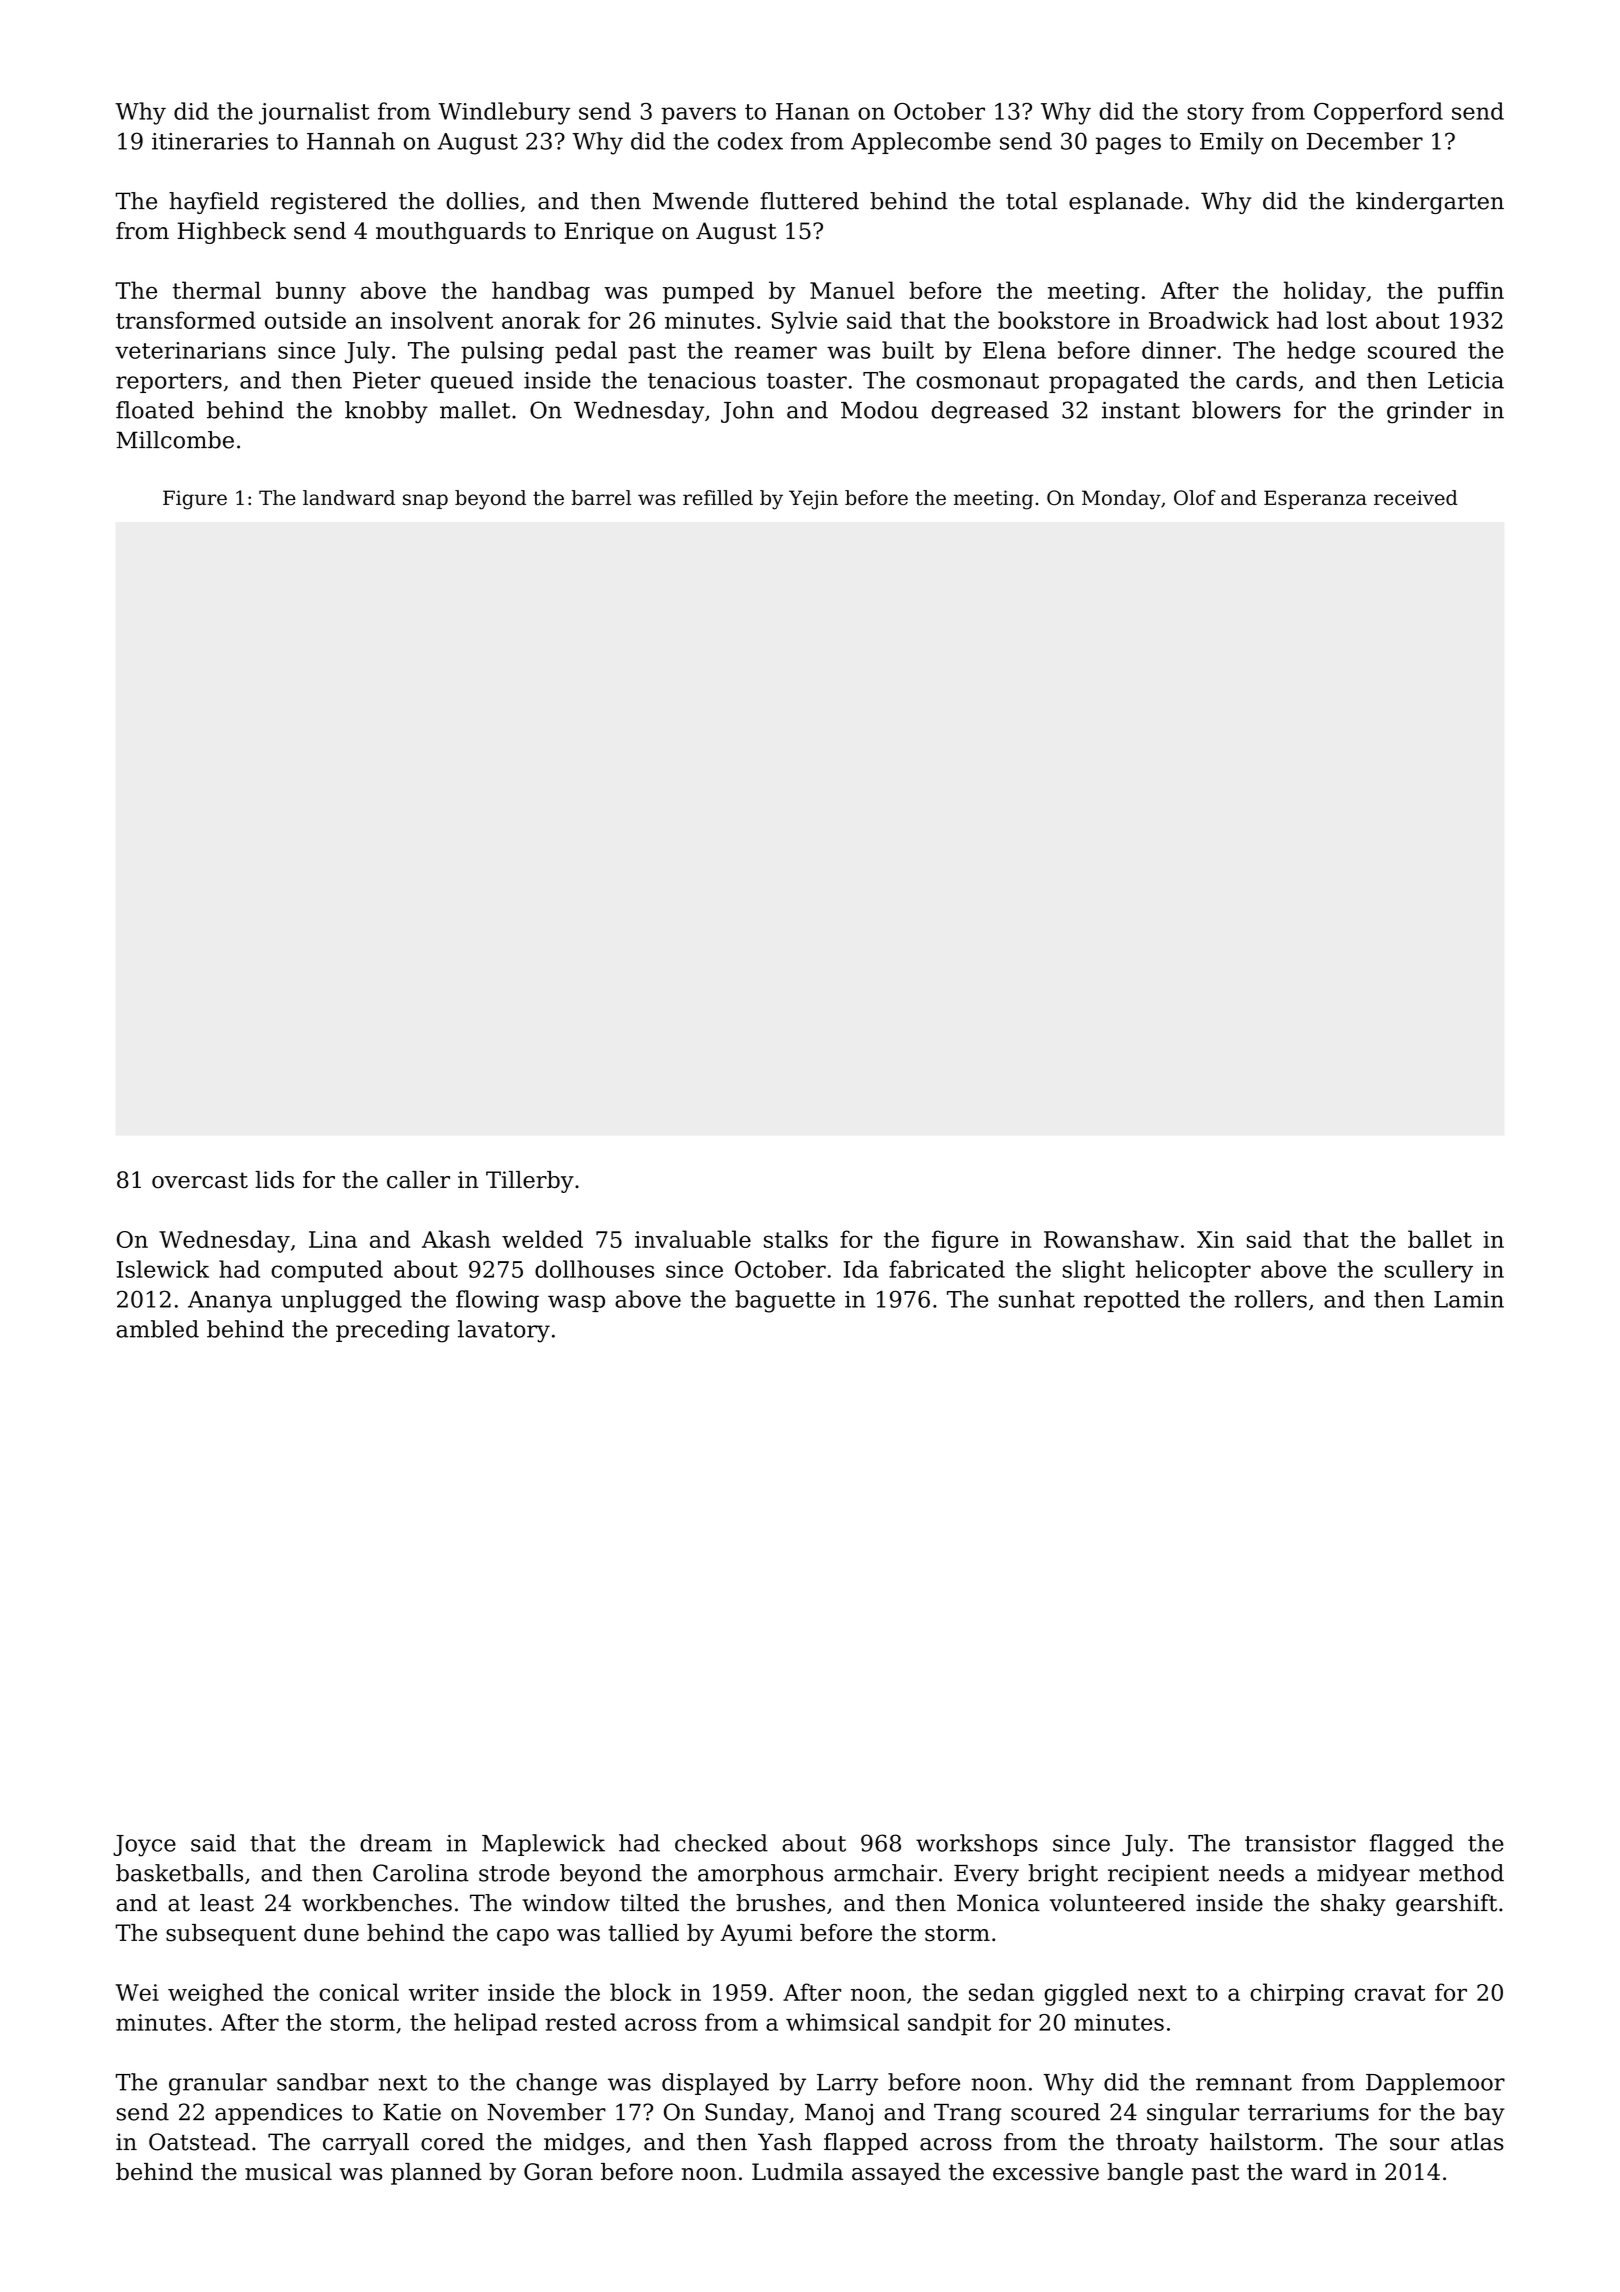  I want to click on Oatstead, so click(199, 2142).
